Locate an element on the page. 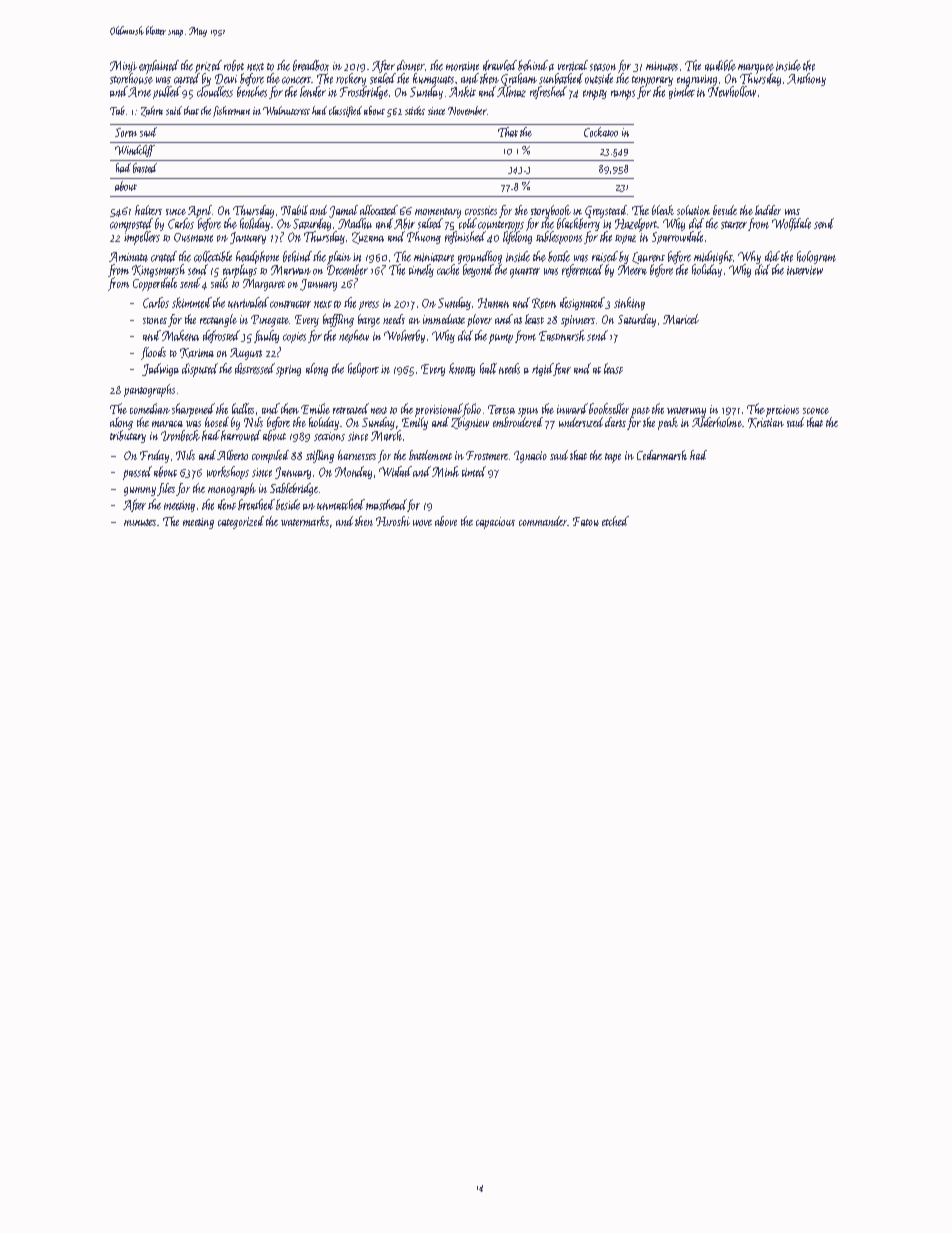 This page has height=1233, width=952. allocated is located at coordinates (379, 210).
